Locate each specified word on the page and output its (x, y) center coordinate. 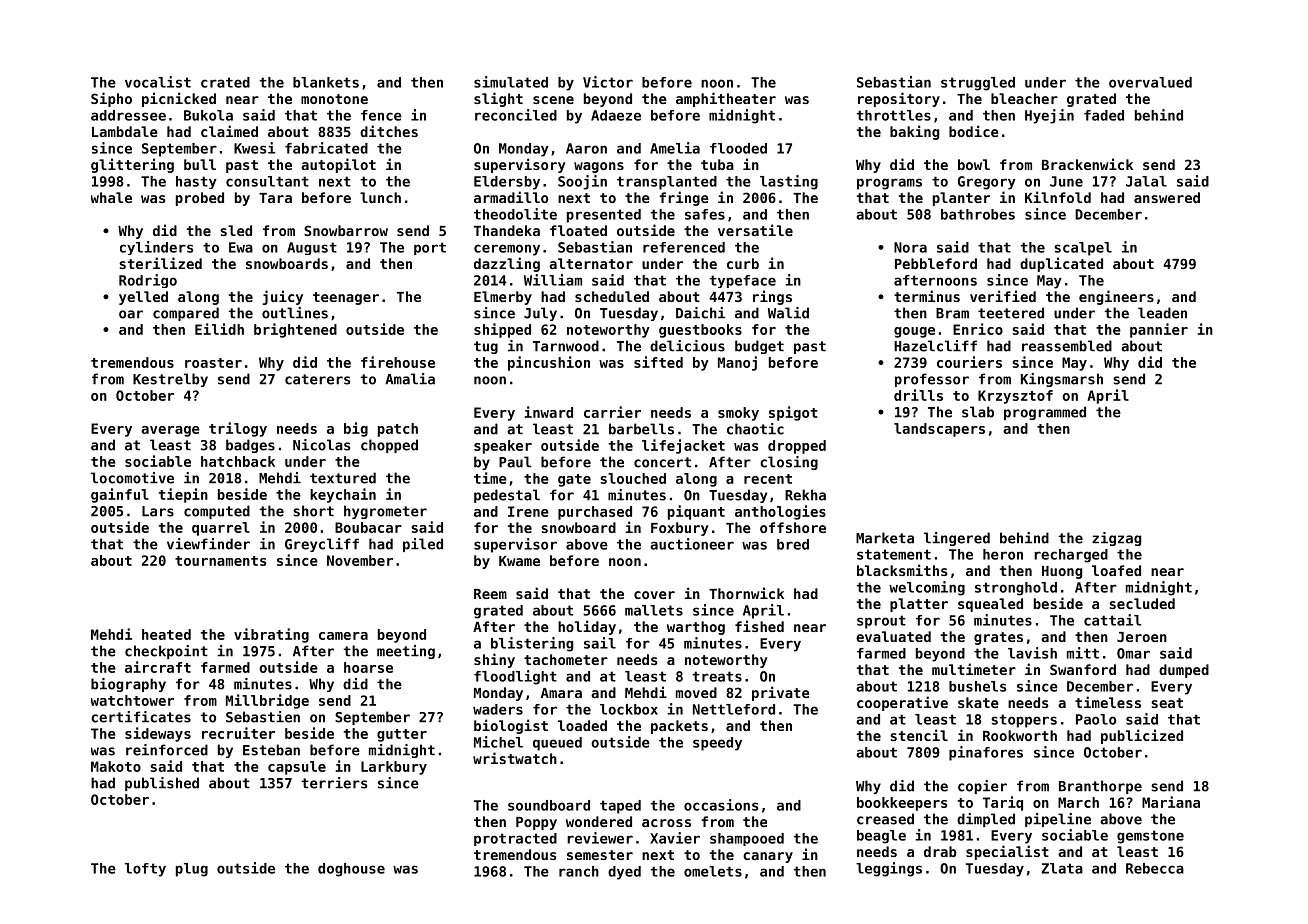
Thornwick (746, 593)
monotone (334, 99)
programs (889, 184)
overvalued (1150, 82)
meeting (406, 652)
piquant (696, 512)
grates (998, 638)
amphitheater (726, 99)
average (170, 431)
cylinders (156, 248)
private (780, 693)
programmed (1045, 413)
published (162, 784)
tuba (717, 164)
